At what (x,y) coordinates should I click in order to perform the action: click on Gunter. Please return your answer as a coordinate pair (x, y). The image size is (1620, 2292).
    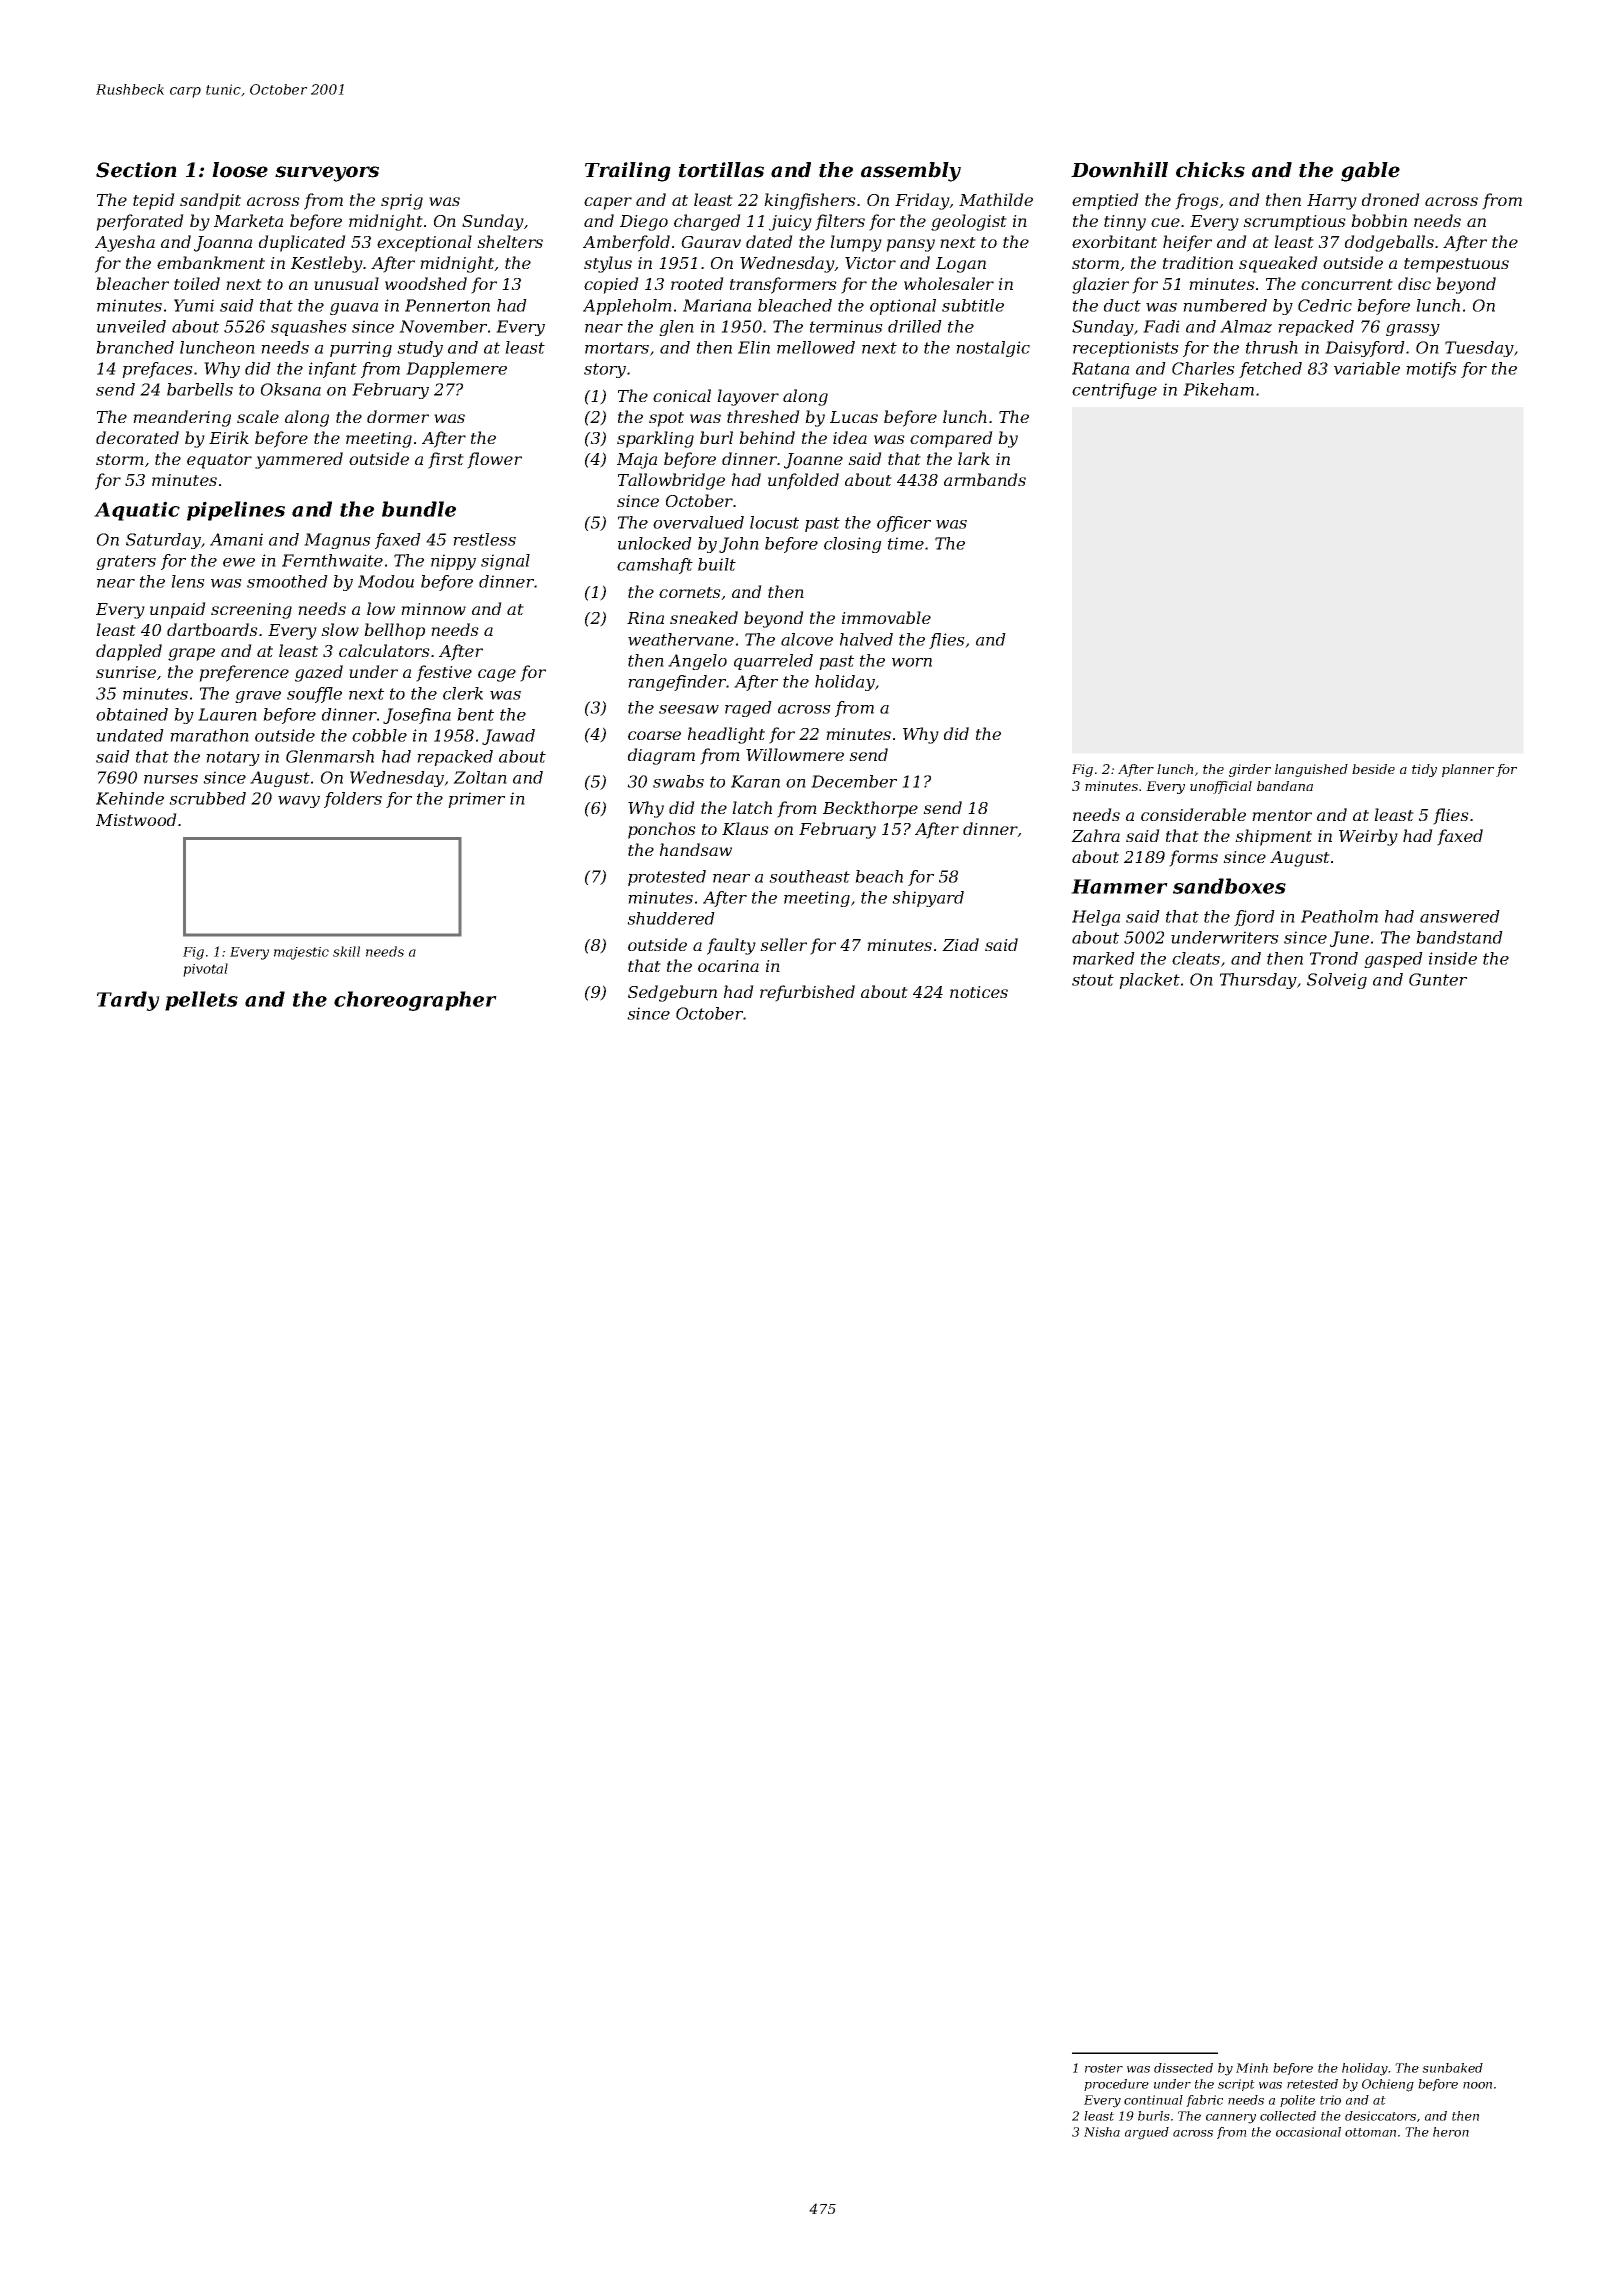
    Looking at the image, I should click on (1438, 979).
